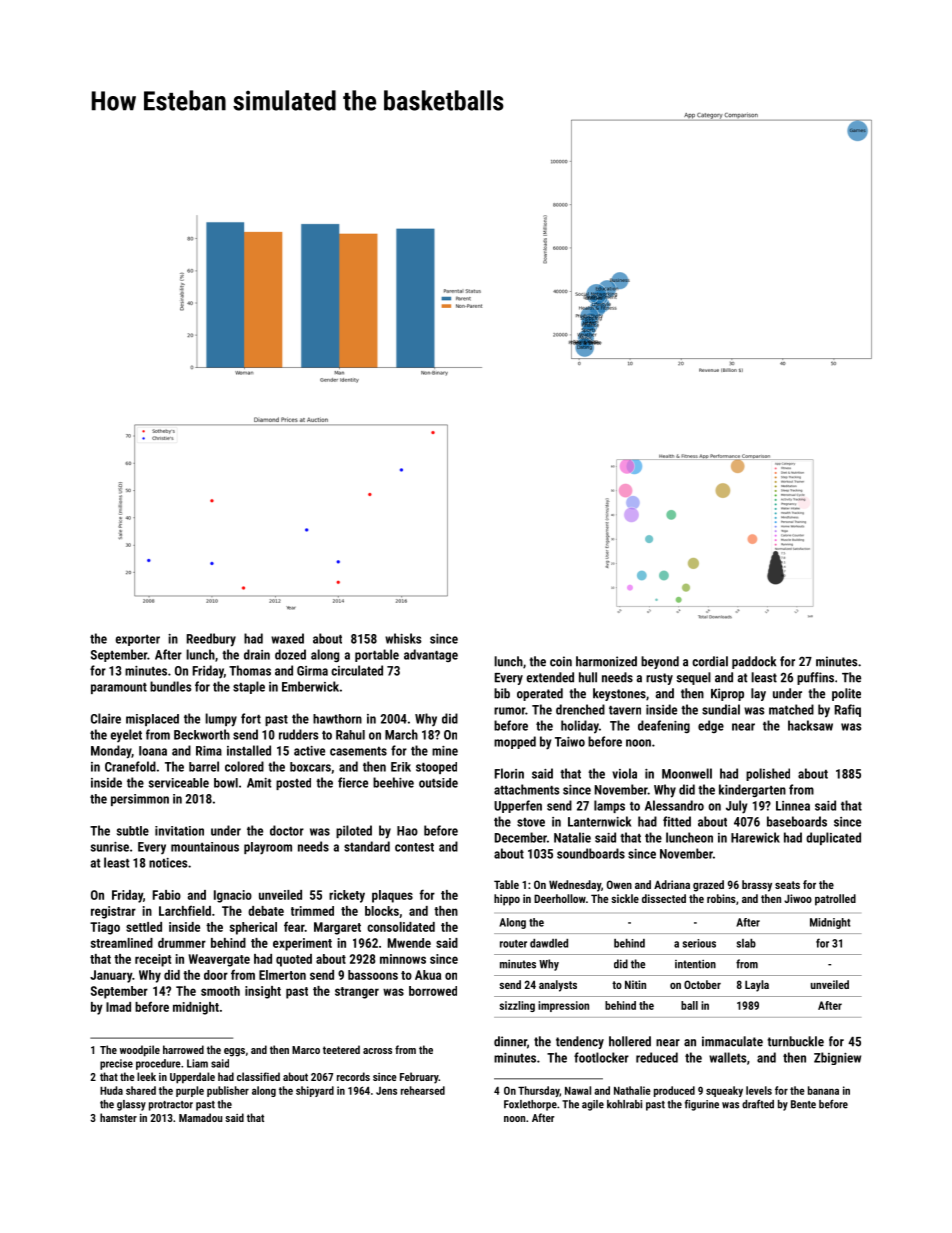 Image resolution: width=952 pixels, height=1233 pixels. What do you see at coordinates (138, 640) in the screenshot?
I see `exporter` at bounding box center [138, 640].
